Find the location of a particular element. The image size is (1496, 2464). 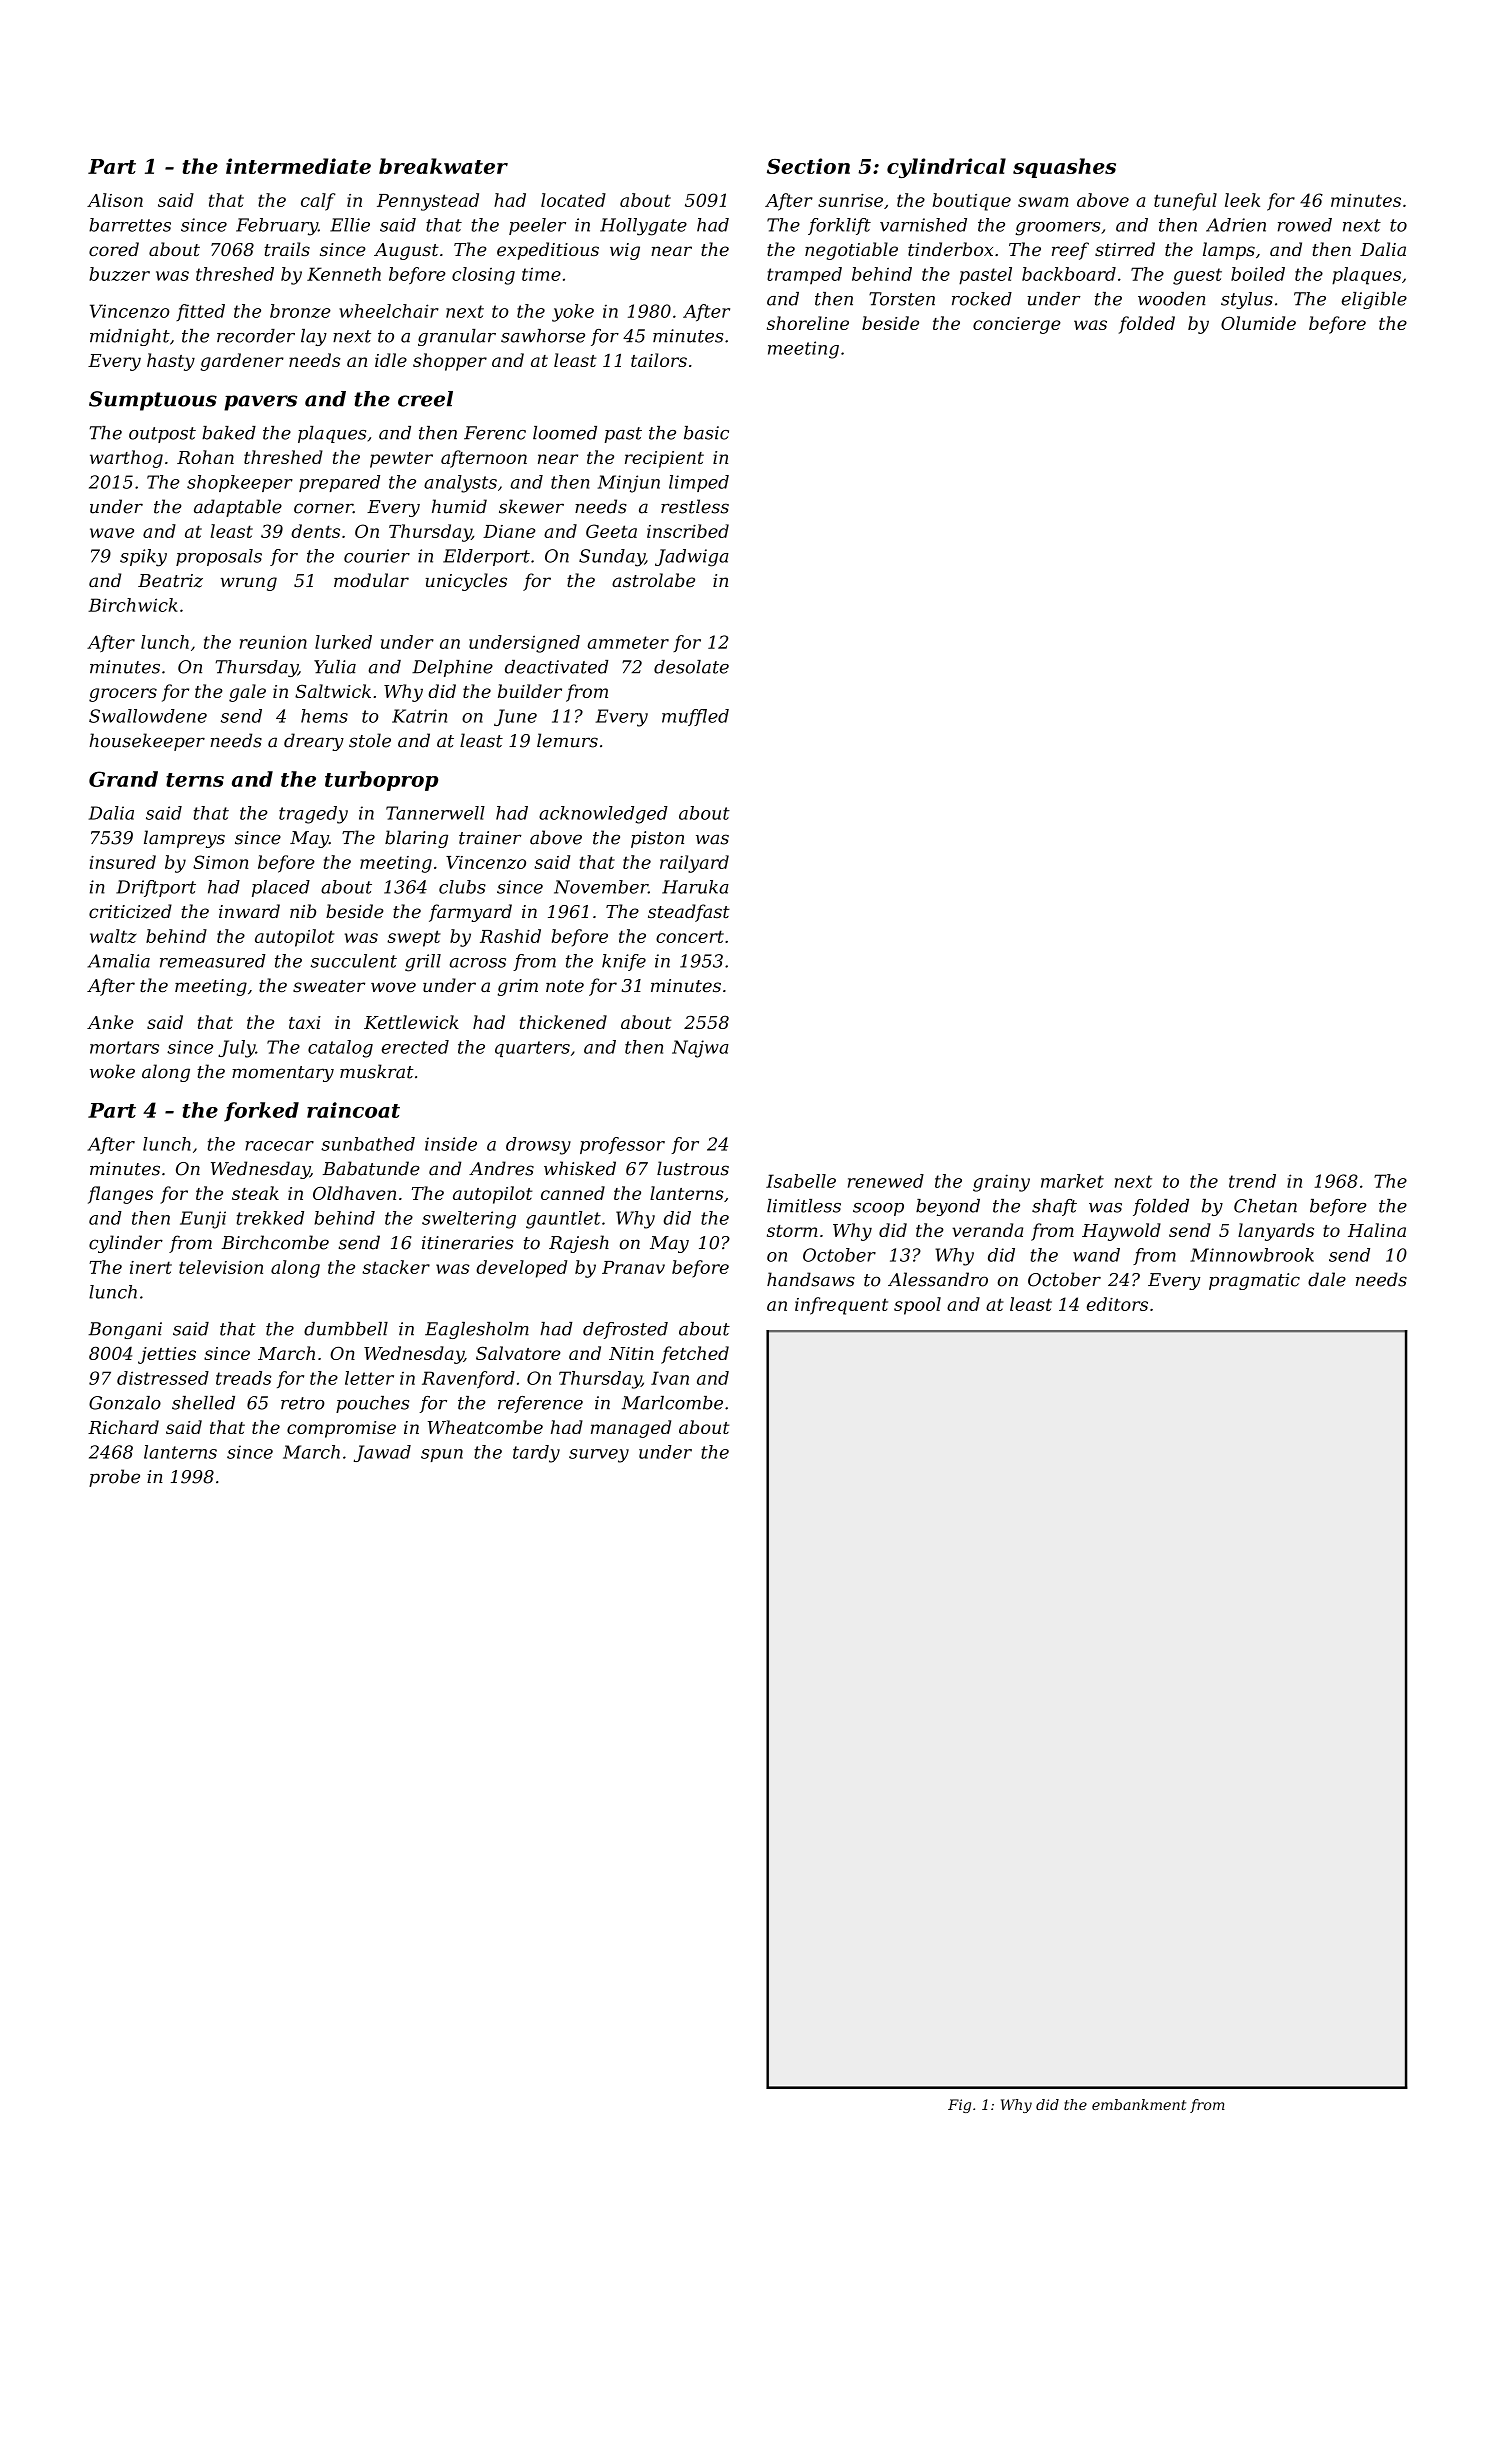

blaring is located at coordinates (416, 839).
